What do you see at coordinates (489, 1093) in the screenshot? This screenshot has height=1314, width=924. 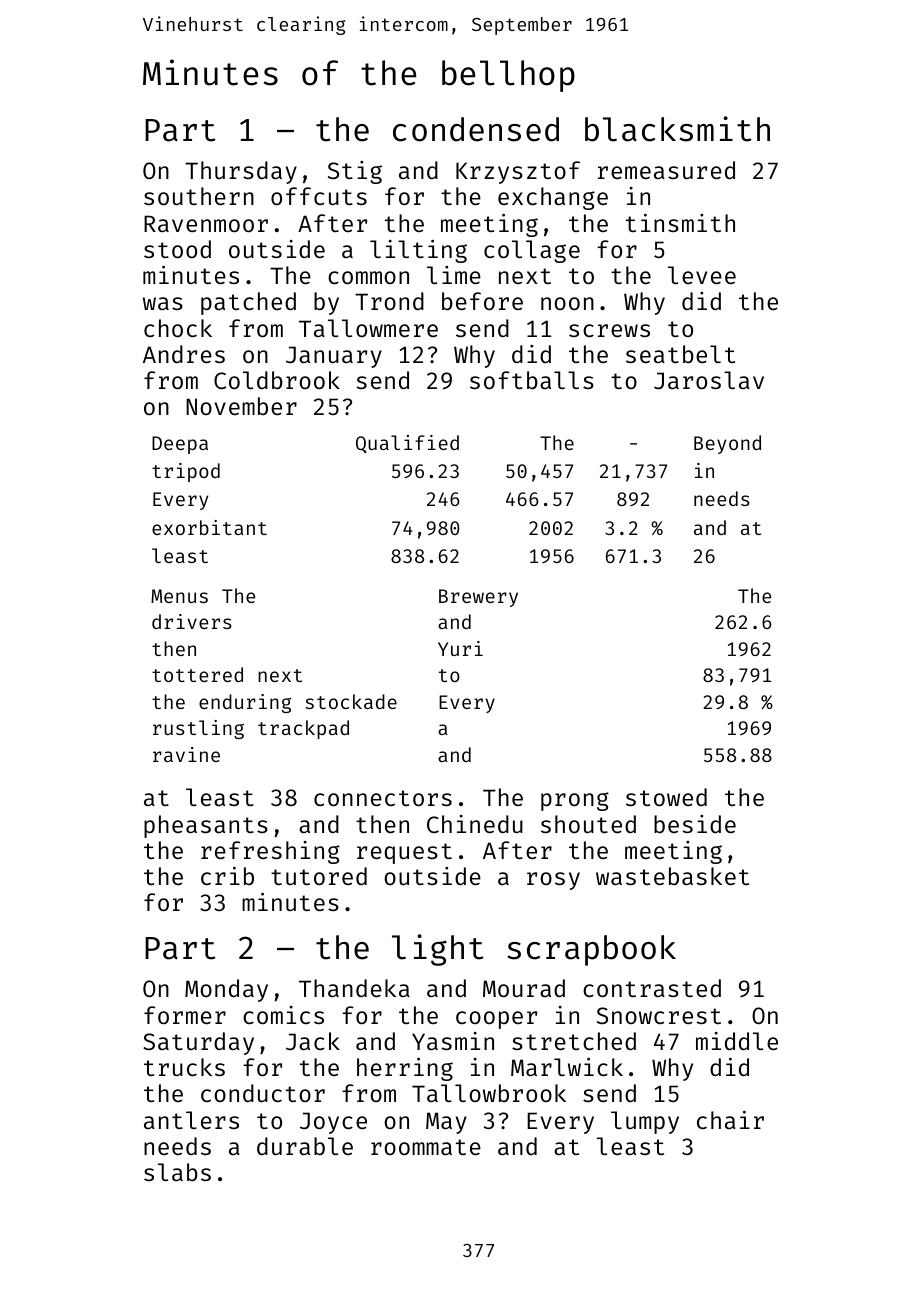 I see `Tallowbrook` at bounding box center [489, 1093].
